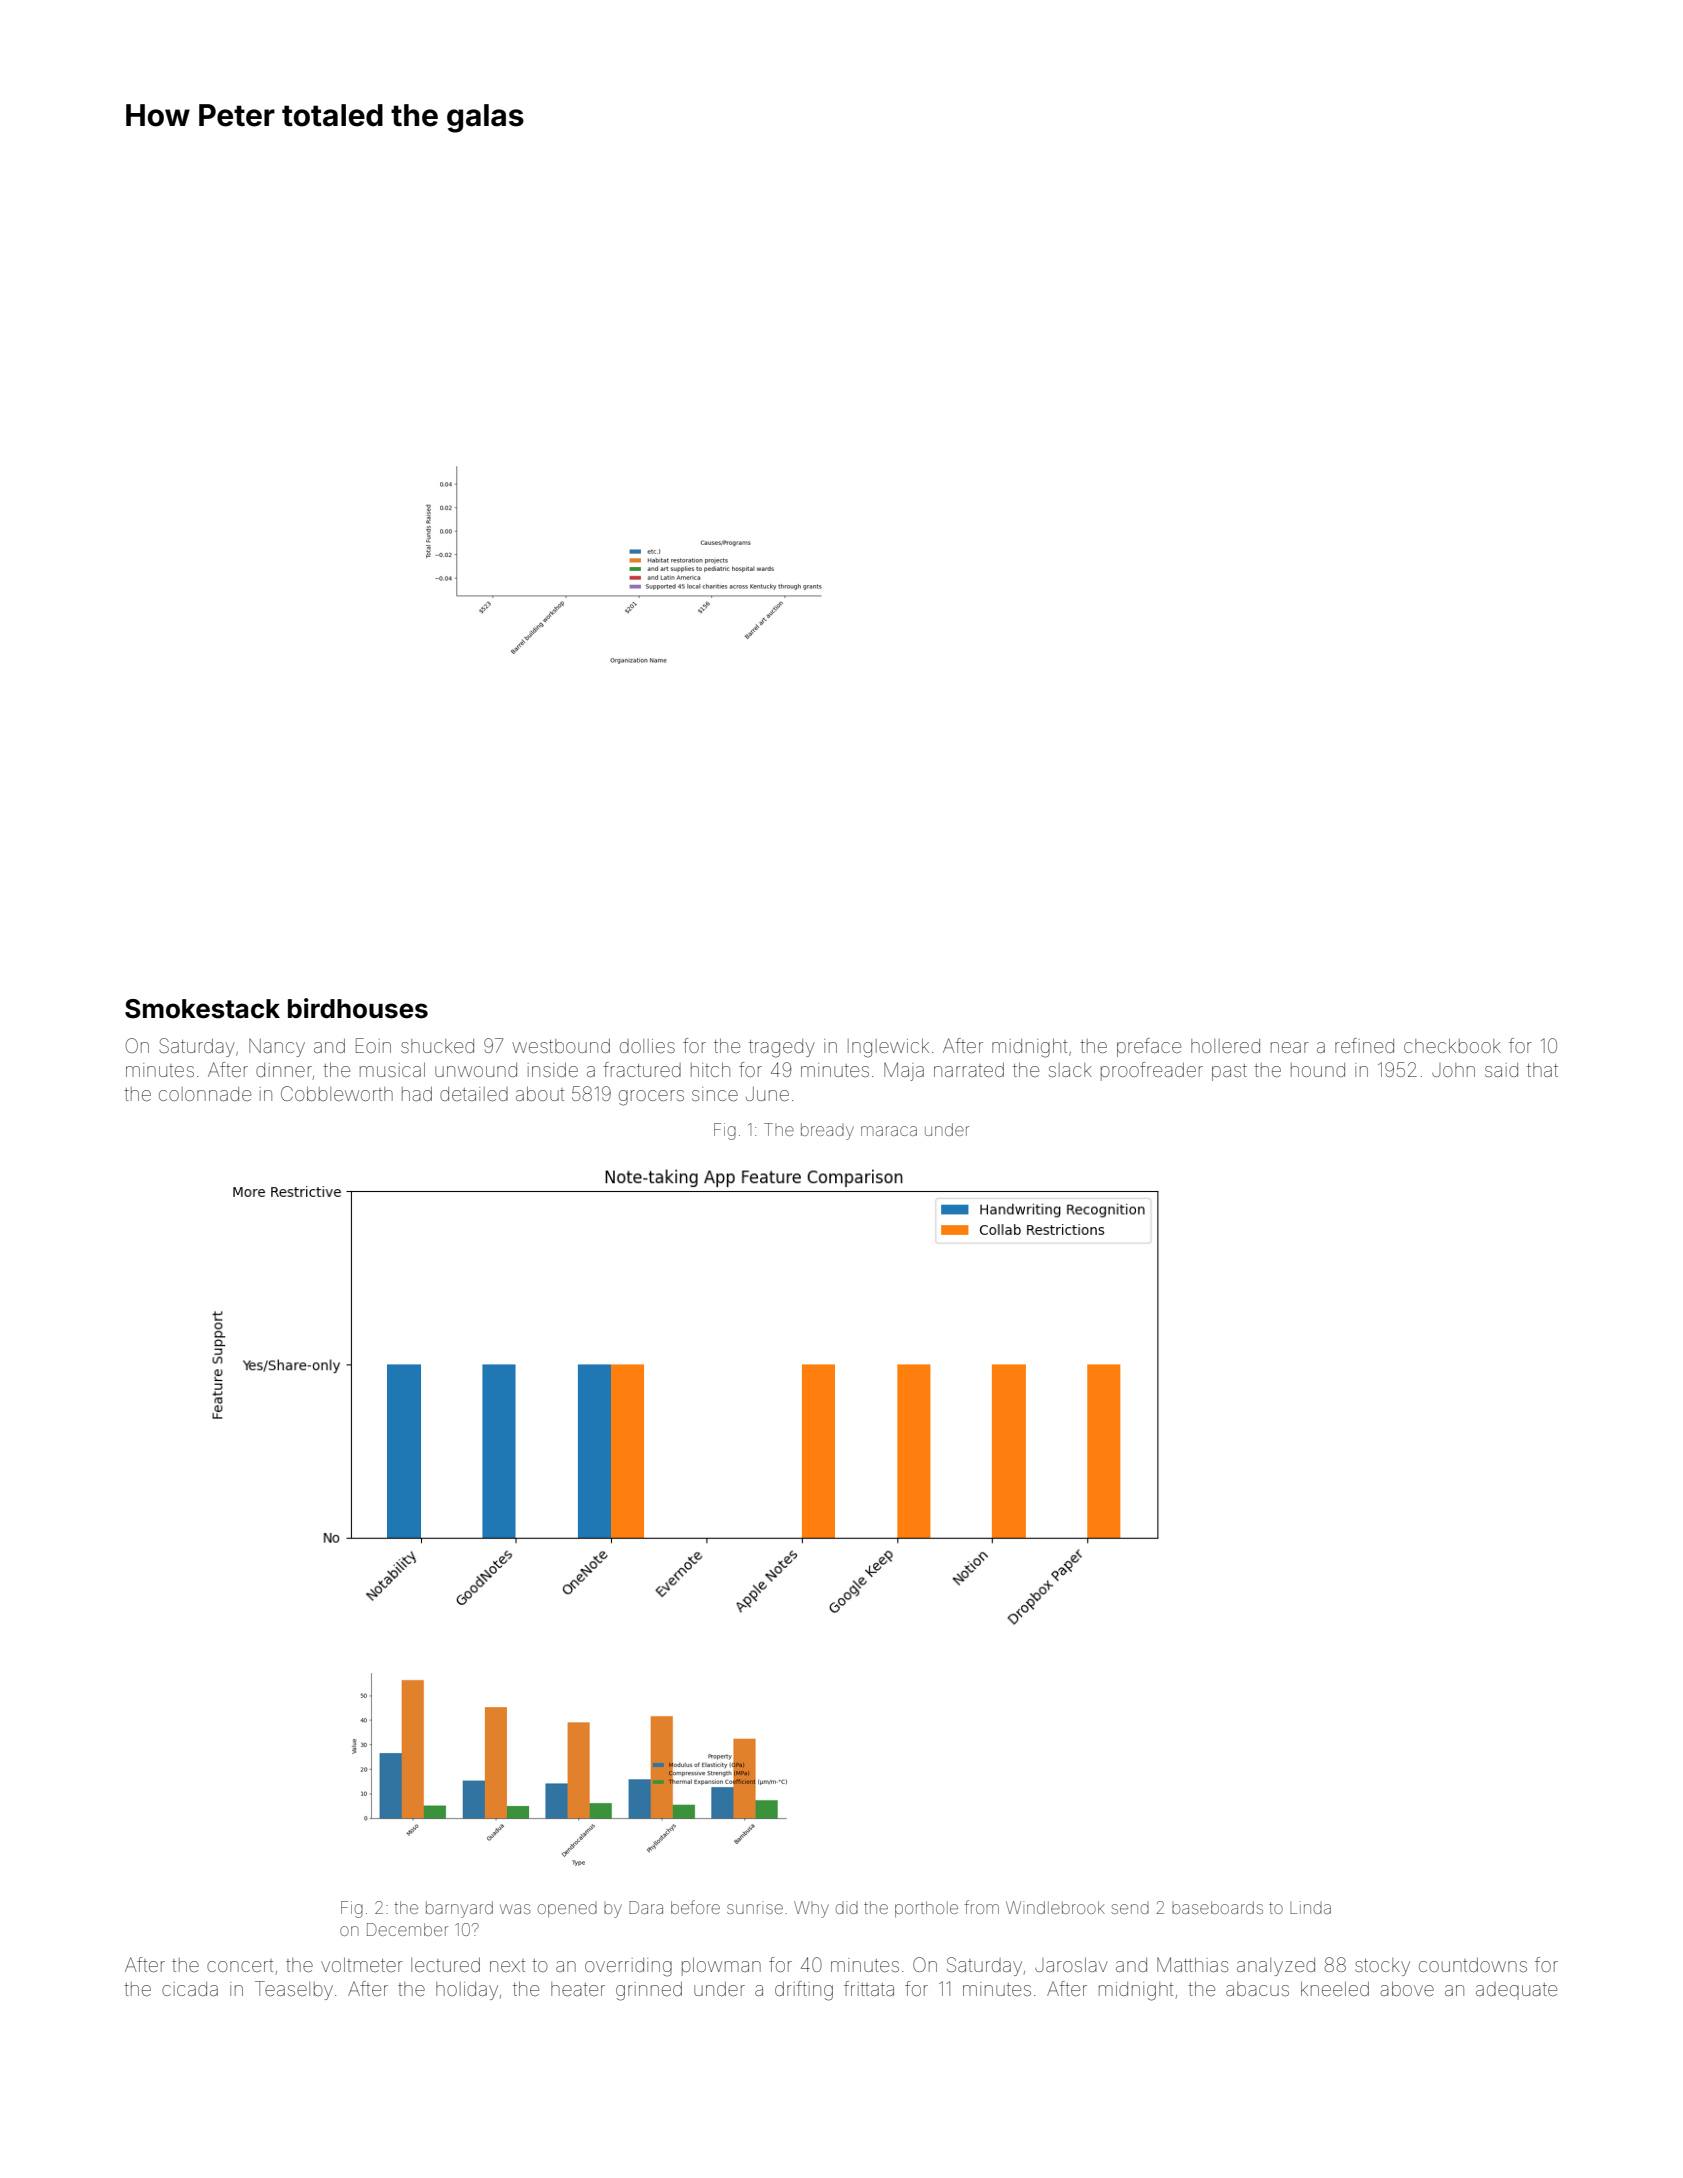  Describe the element at coordinates (827, 1131) in the document. I see `bready` at that location.
